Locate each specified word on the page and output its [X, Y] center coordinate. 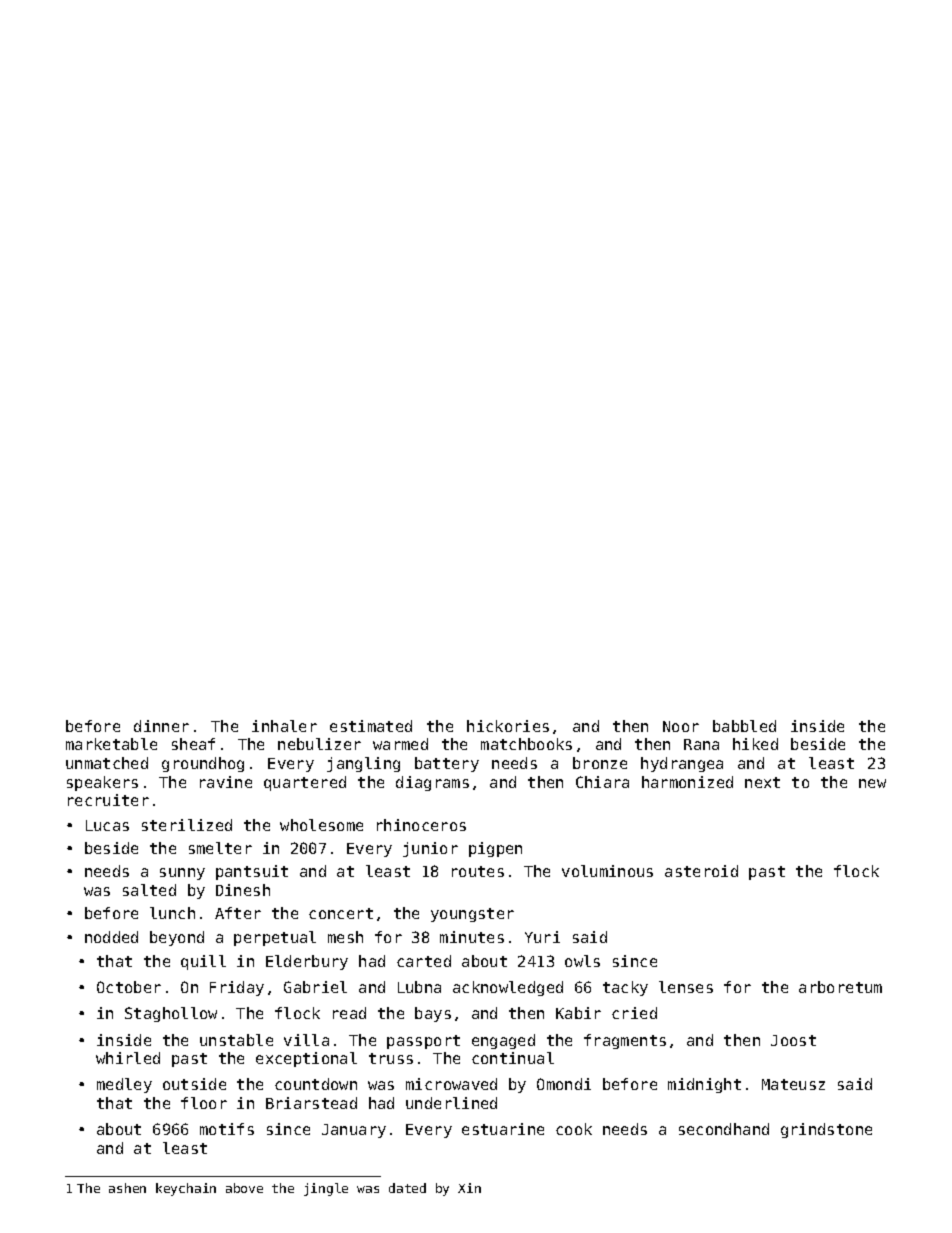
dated [407, 1188]
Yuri [542, 937]
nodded [111, 937]
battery [447, 764]
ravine [226, 782]
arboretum [840, 987]
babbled [744, 726]
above [244, 1188]
